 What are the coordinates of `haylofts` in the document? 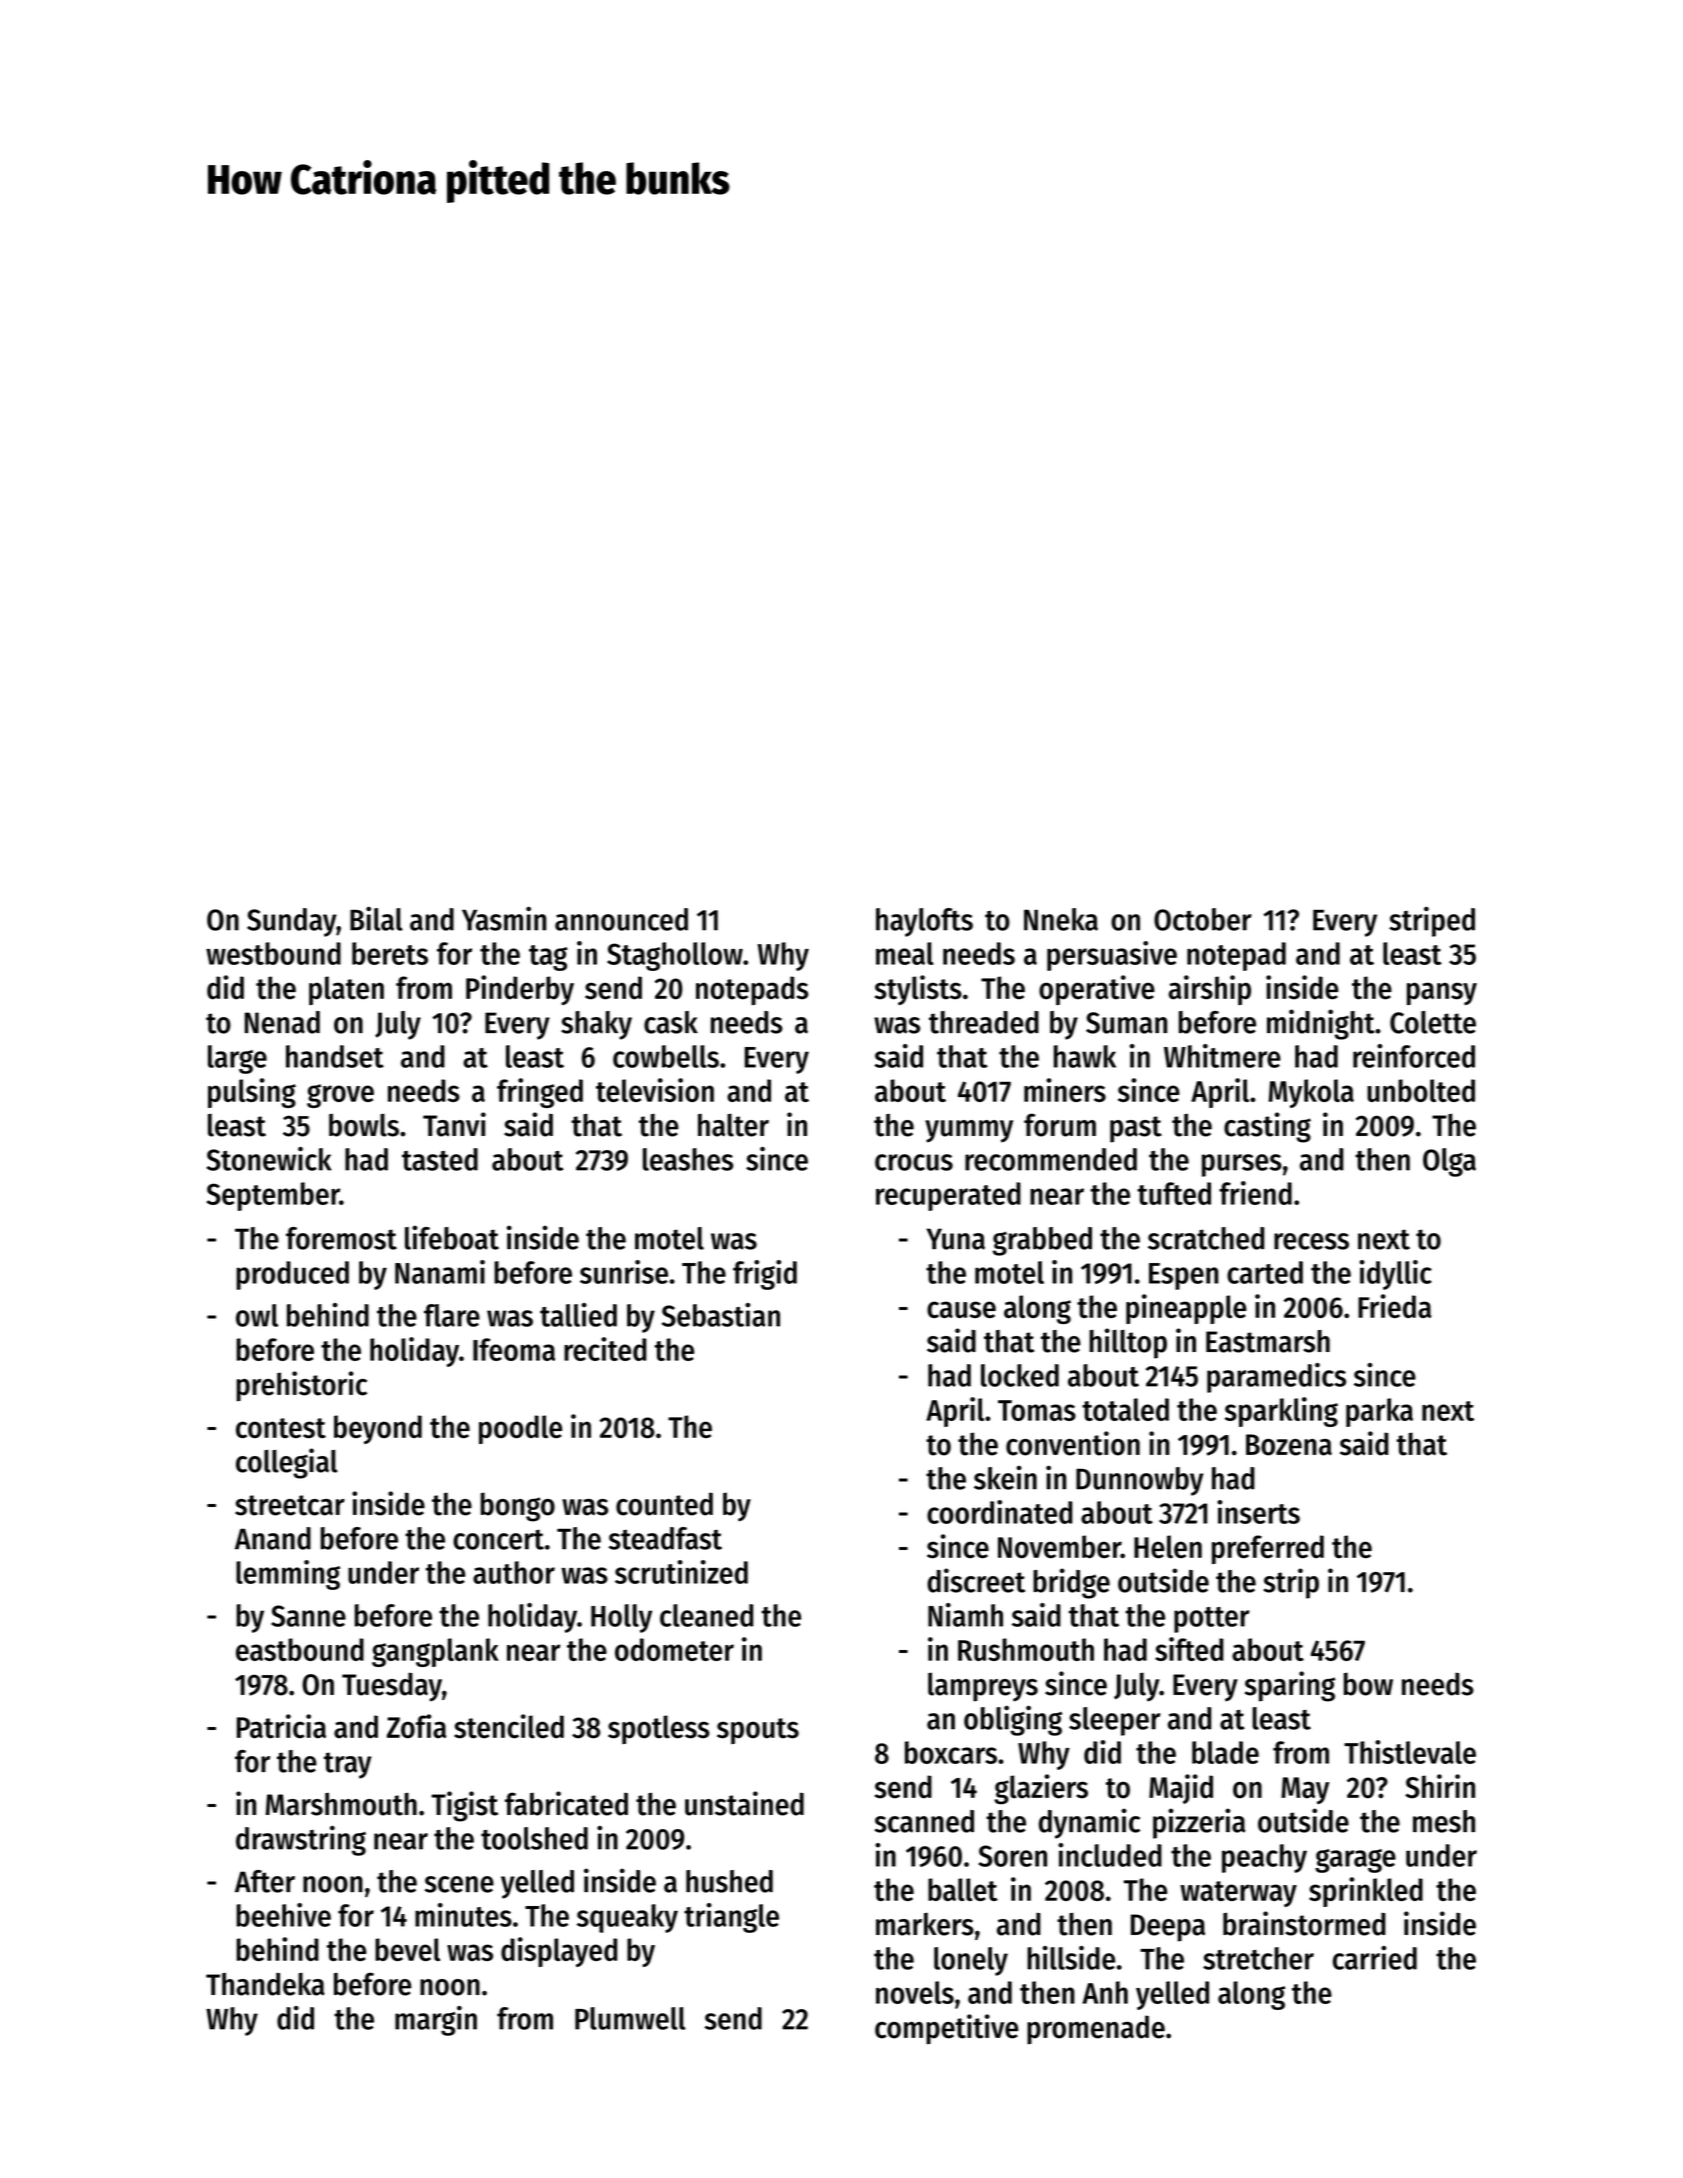 It's located at (924, 922).
